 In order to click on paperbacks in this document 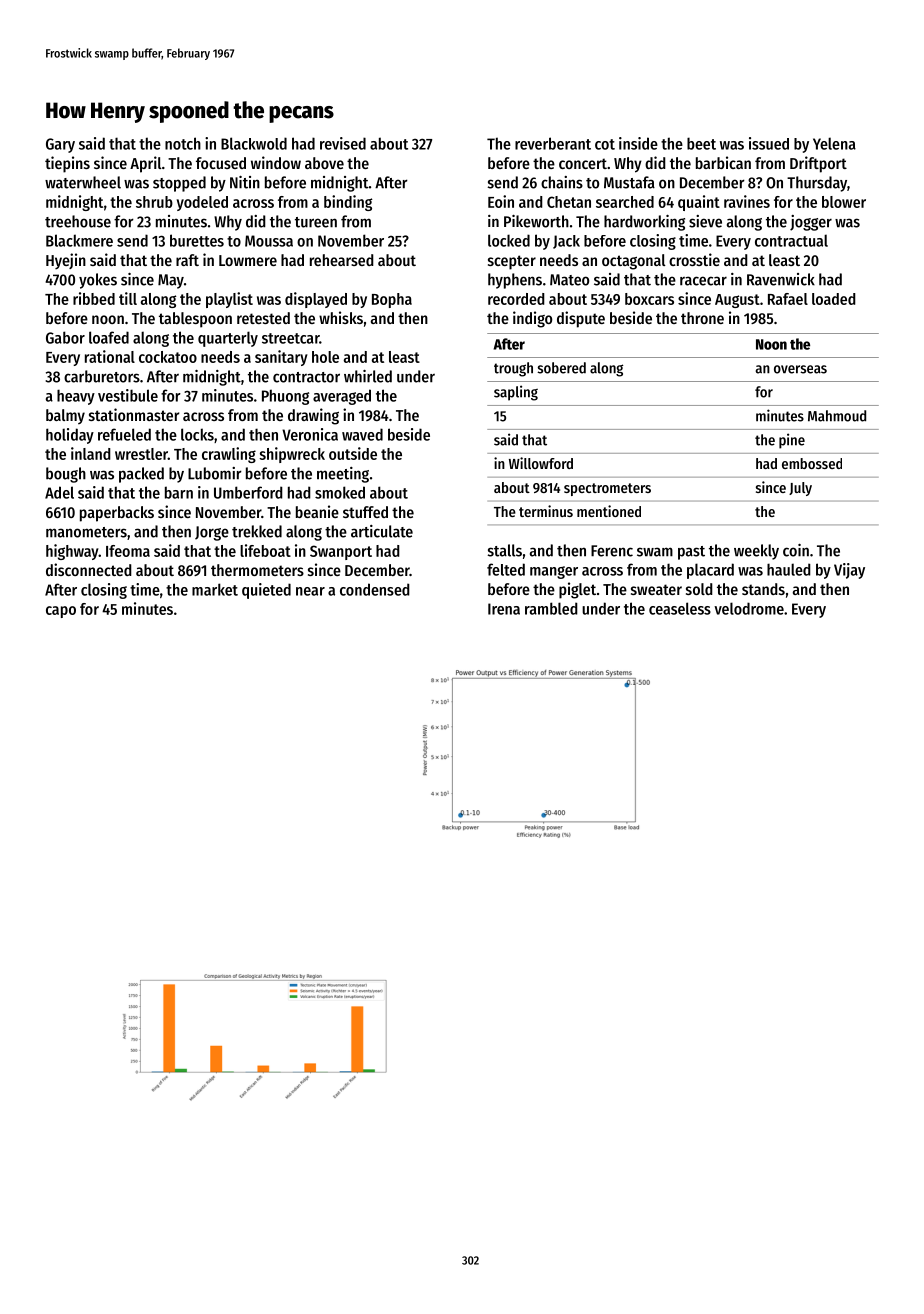, I will do `click(117, 514)`.
